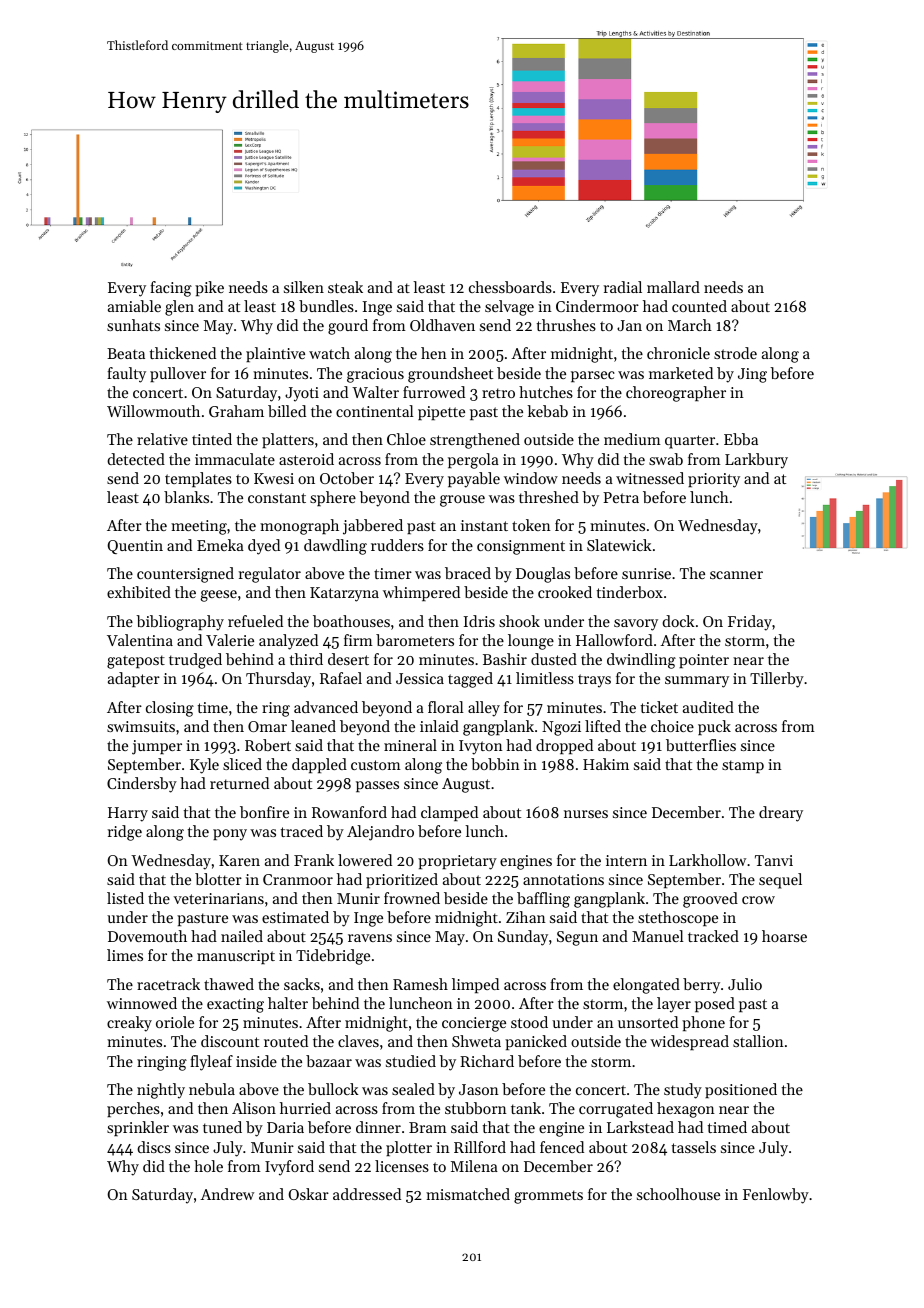 The height and width of the image is (1308, 924). I want to click on frowned, so click(412, 898).
